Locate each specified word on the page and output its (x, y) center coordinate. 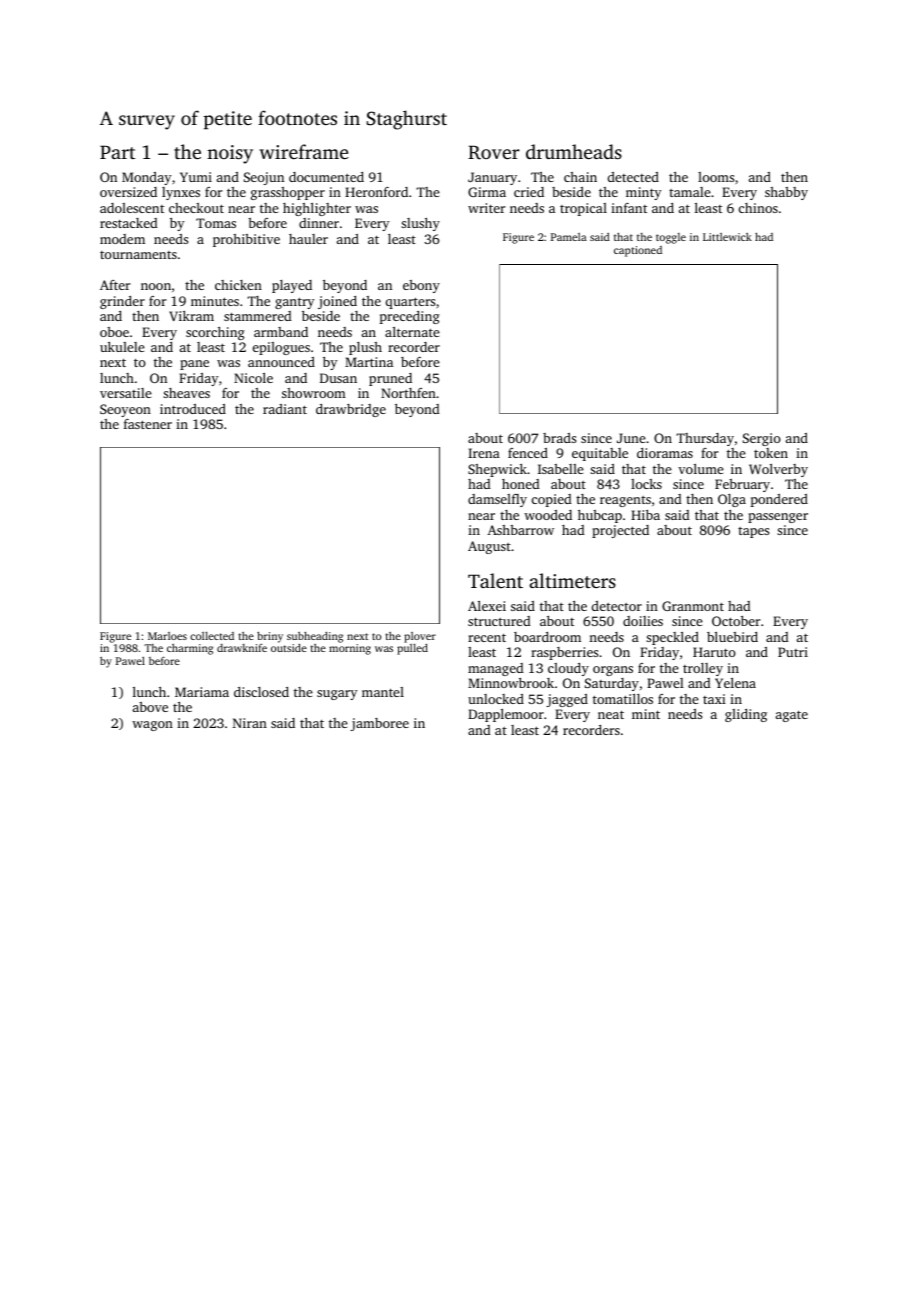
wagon (152, 726)
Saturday (612, 684)
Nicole (253, 378)
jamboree (379, 724)
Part (117, 152)
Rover (494, 152)
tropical (583, 209)
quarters (410, 303)
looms (716, 177)
